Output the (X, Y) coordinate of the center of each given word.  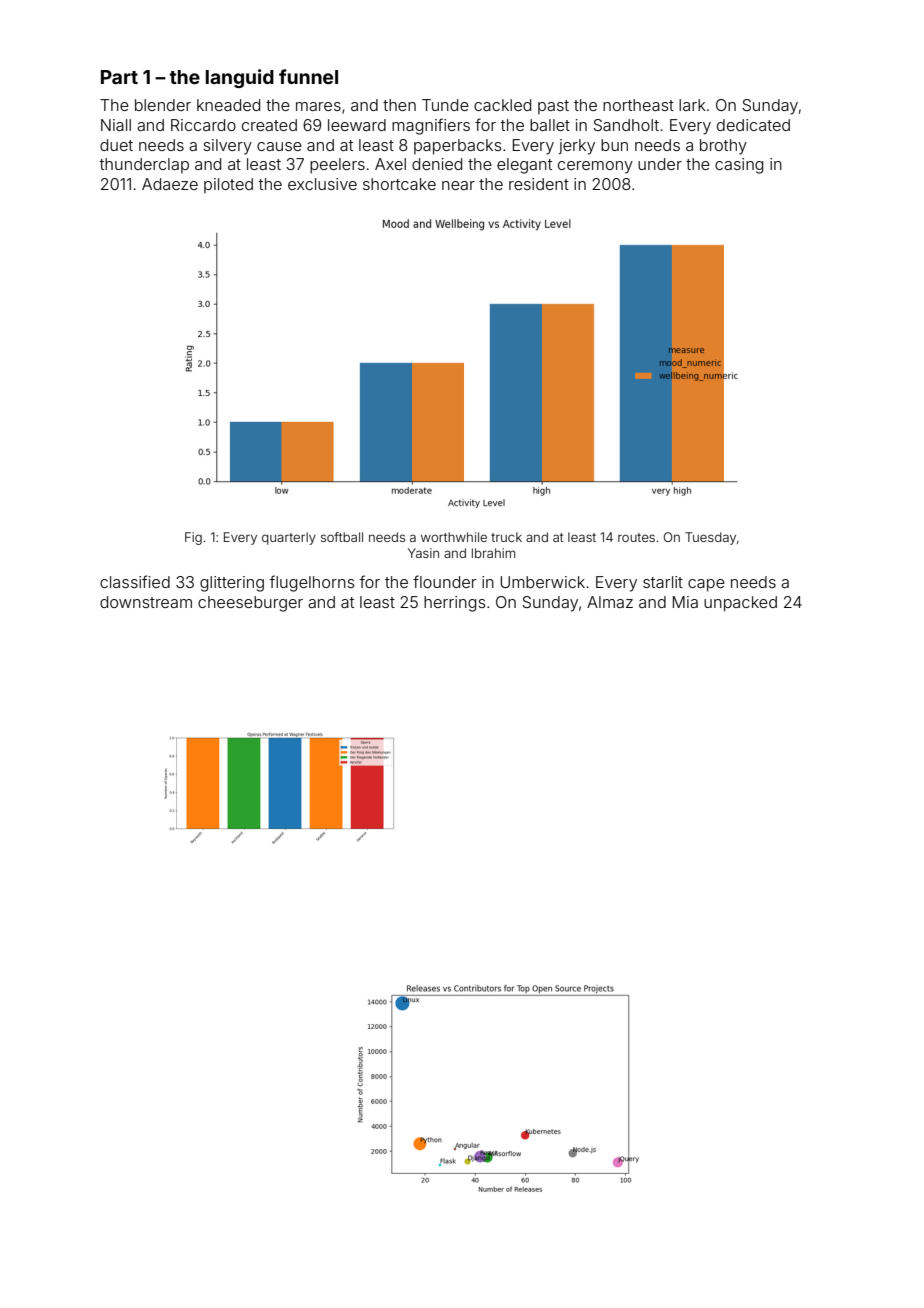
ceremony (595, 167)
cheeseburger (250, 604)
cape (706, 585)
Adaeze (170, 184)
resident (539, 184)
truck (506, 537)
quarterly (289, 538)
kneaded (228, 105)
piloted (228, 185)
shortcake (399, 184)
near (458, 185)
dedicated (753, 125)
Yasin (423, 553)
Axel (390, 164)
